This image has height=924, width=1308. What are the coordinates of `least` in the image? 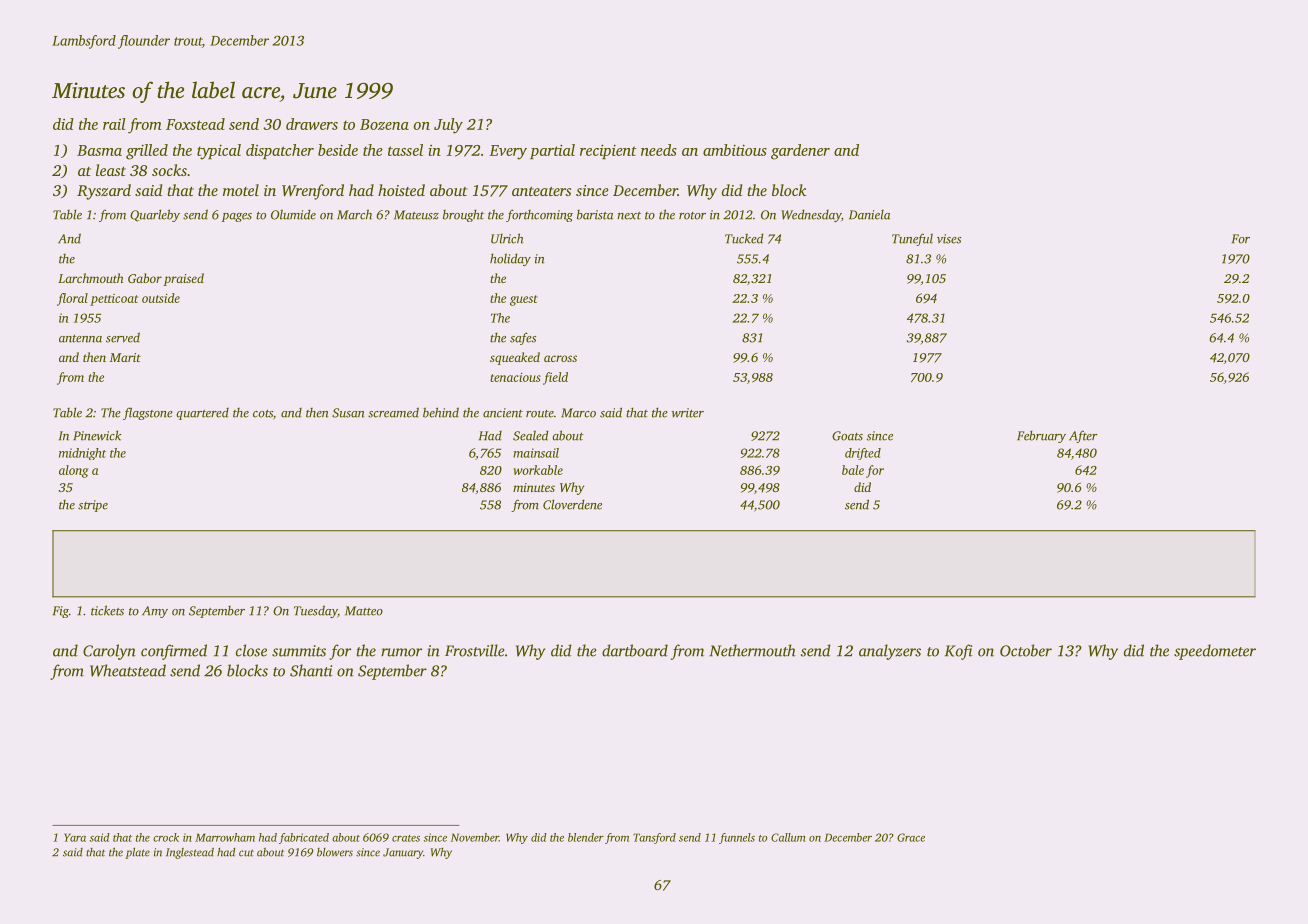 It's located at (111, 170).
